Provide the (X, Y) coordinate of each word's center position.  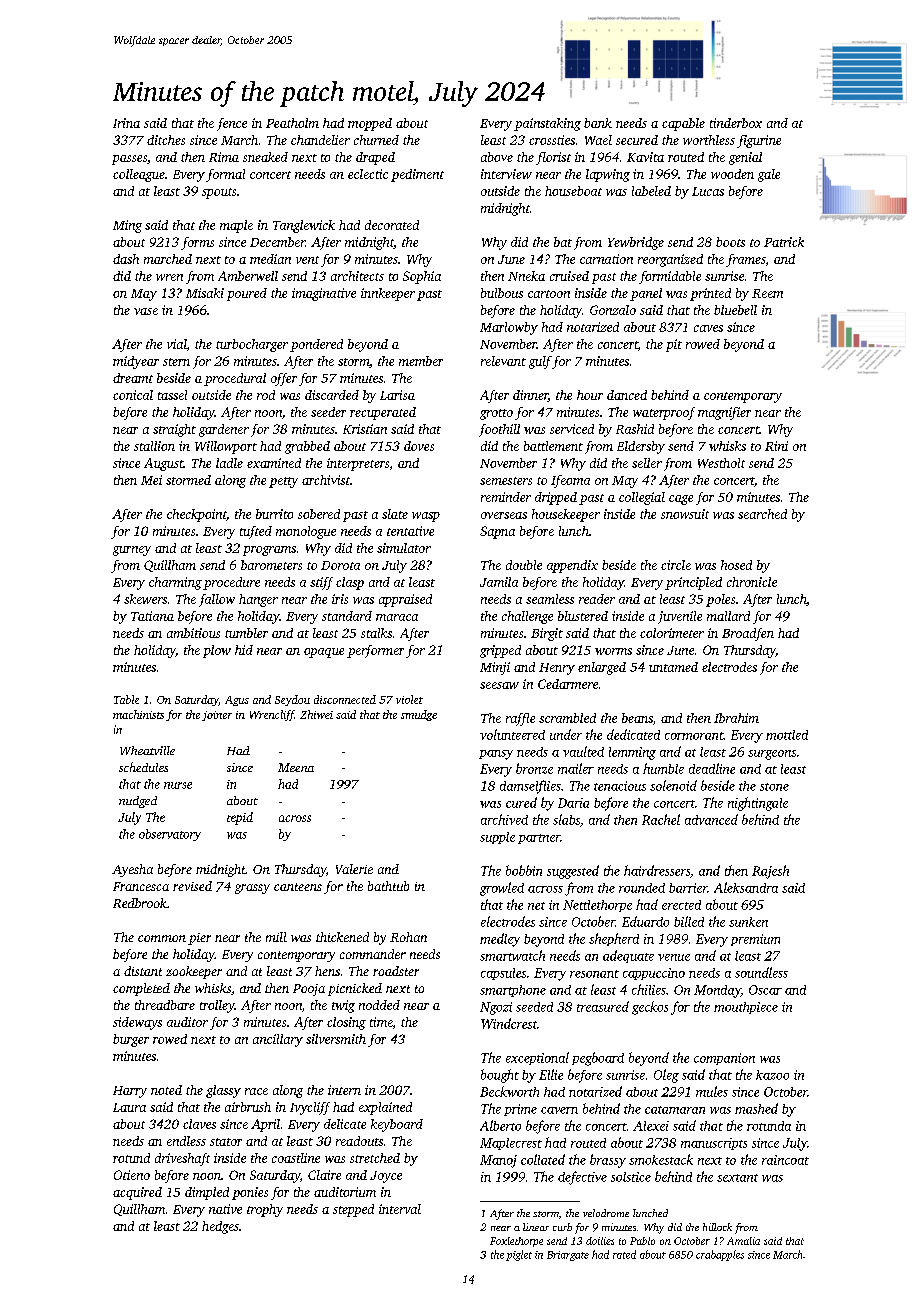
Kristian (365, 429)
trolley (217, 1006)
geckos (650, 1008)
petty (283, 482)
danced (627, 395)
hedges (220, 1227)
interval (400, 1209)
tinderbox (736, 123)
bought (500, 1076)
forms (197, 243)
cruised (569, 276)
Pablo (642, 1241)
